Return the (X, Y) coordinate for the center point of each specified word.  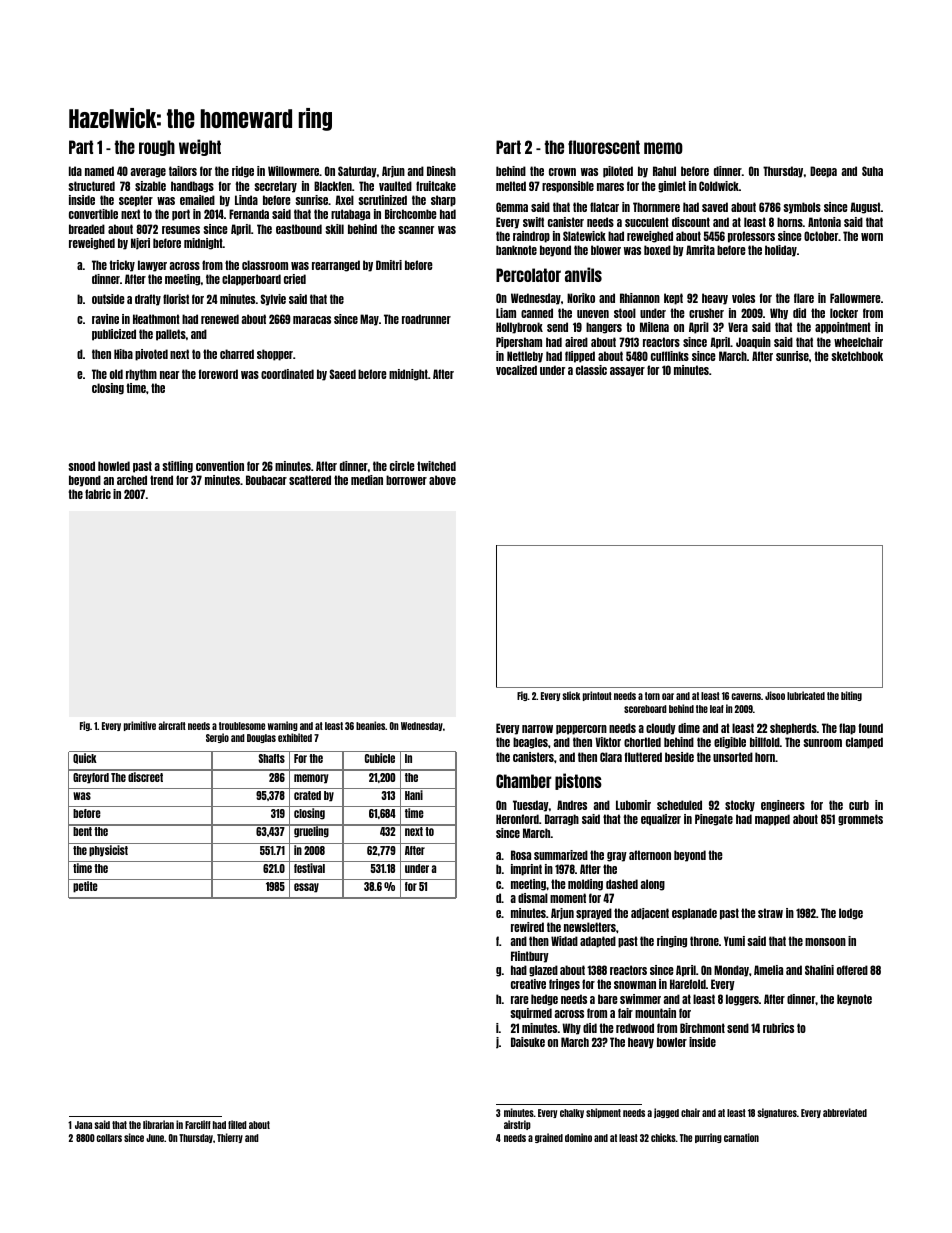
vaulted (395, 186)
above (442, 480)
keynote (854, 1000)
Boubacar (266, 480)
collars (109, 1138)
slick (571, 695)
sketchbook (857, 356)
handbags (192, 187)
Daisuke (528, 1042)
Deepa (823, 172)
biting (851, 696)
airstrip (517, 1125)
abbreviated (845, 1112)
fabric (98, 494)
